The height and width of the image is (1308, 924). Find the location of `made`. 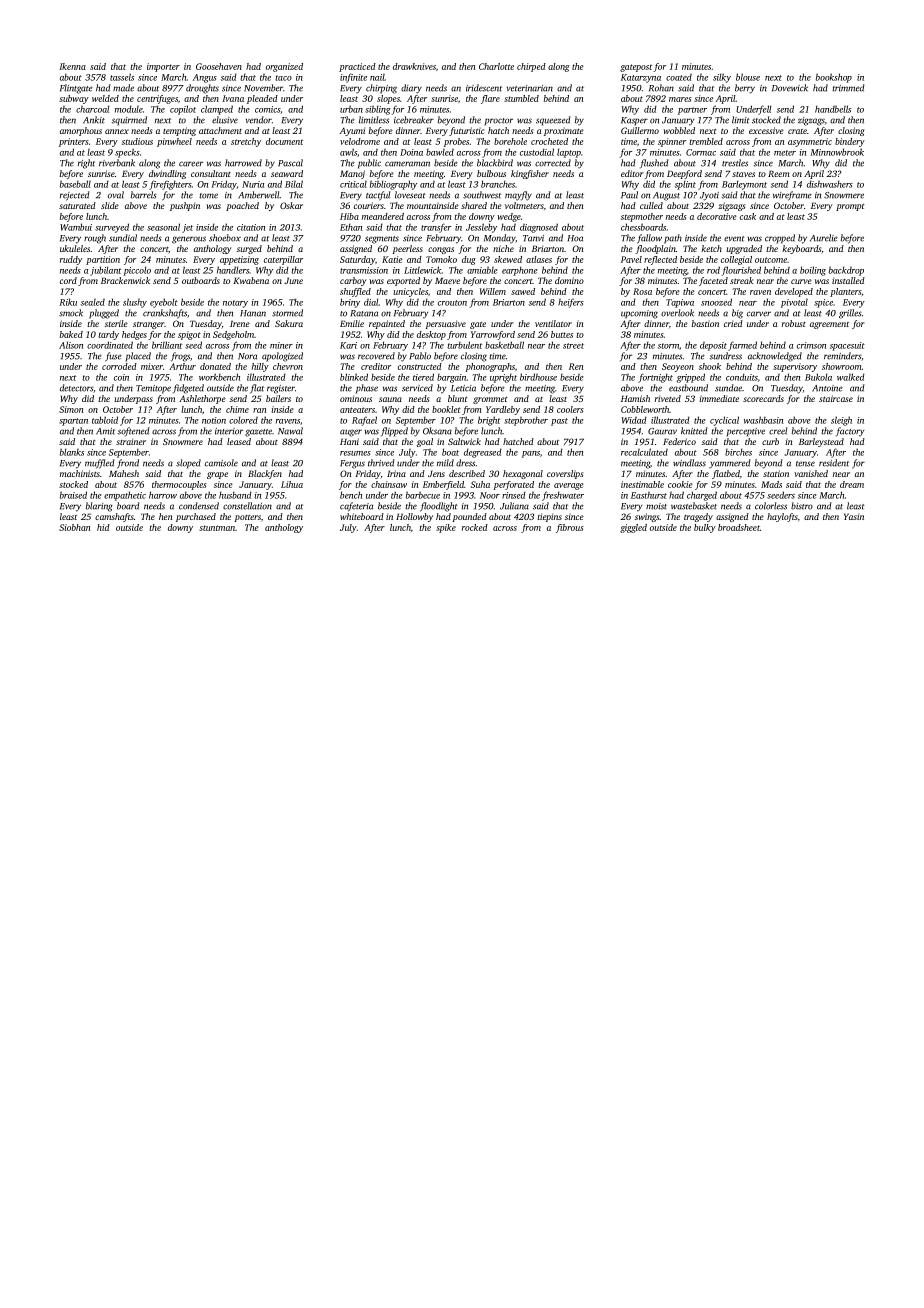

made is located at coordinates (123, 88).
